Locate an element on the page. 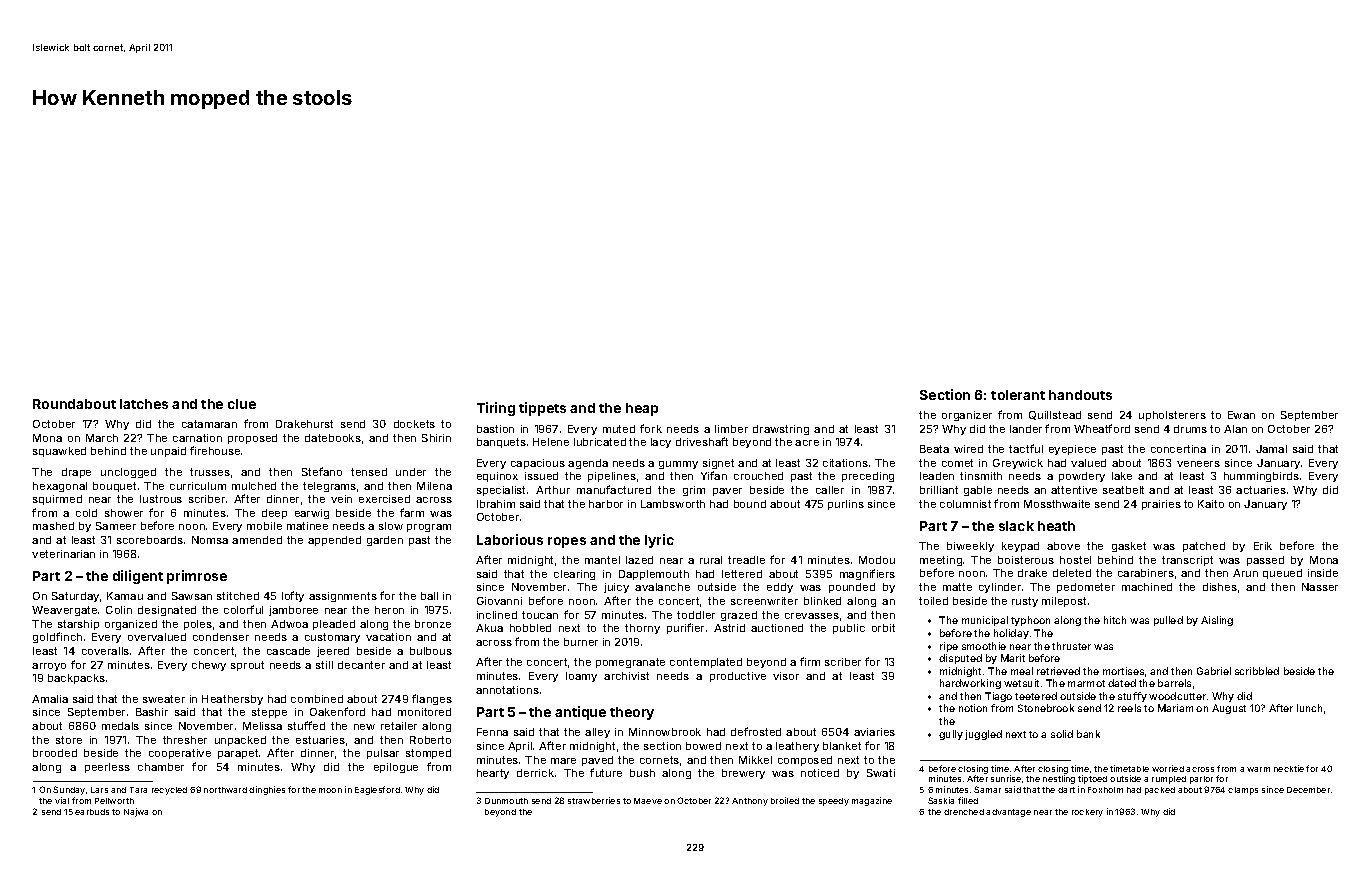 This image has height=887, width=1372. Helene is located at coordinates (551, 442).
